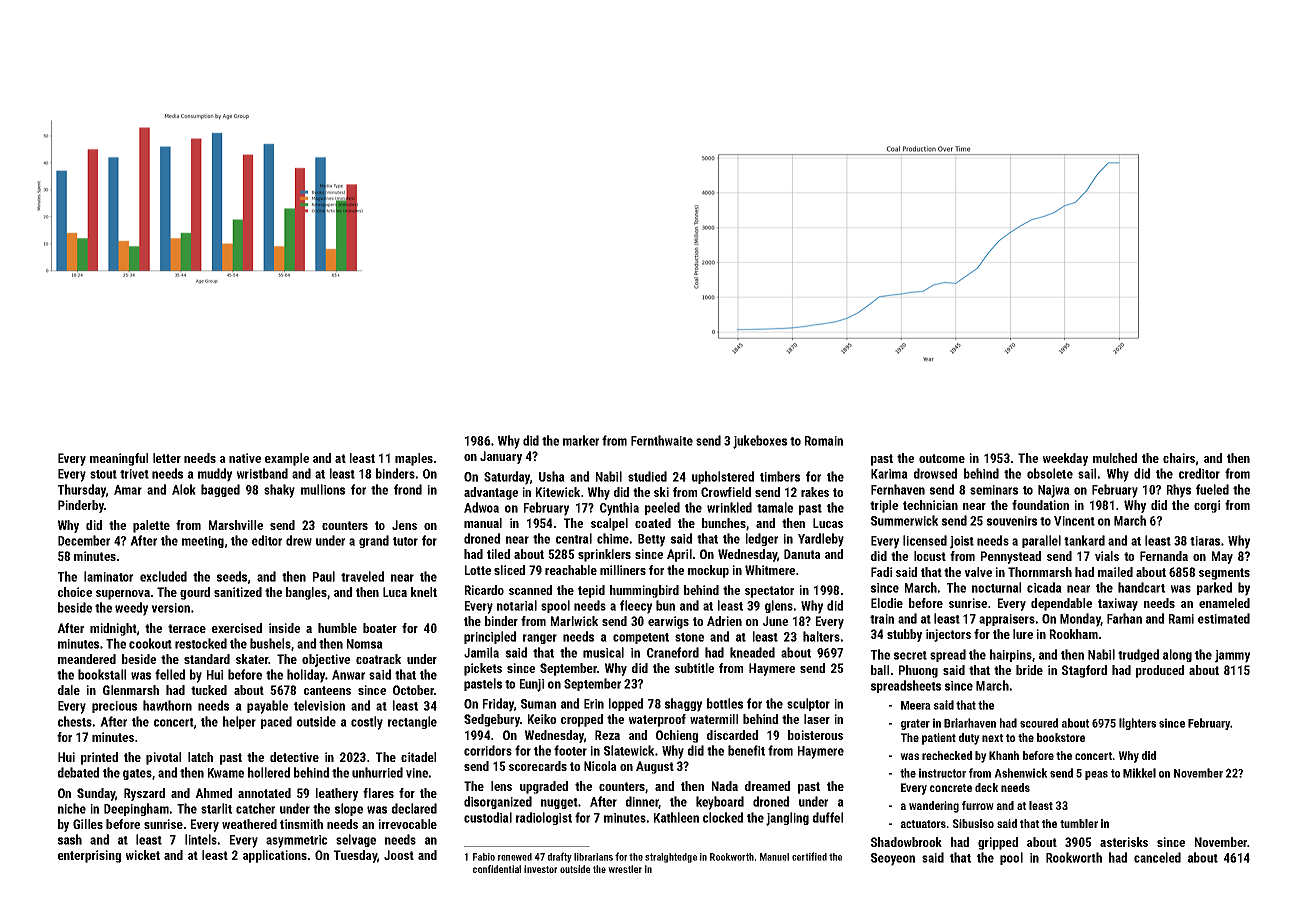  I want to click on wrestler, so click(625, 869).
